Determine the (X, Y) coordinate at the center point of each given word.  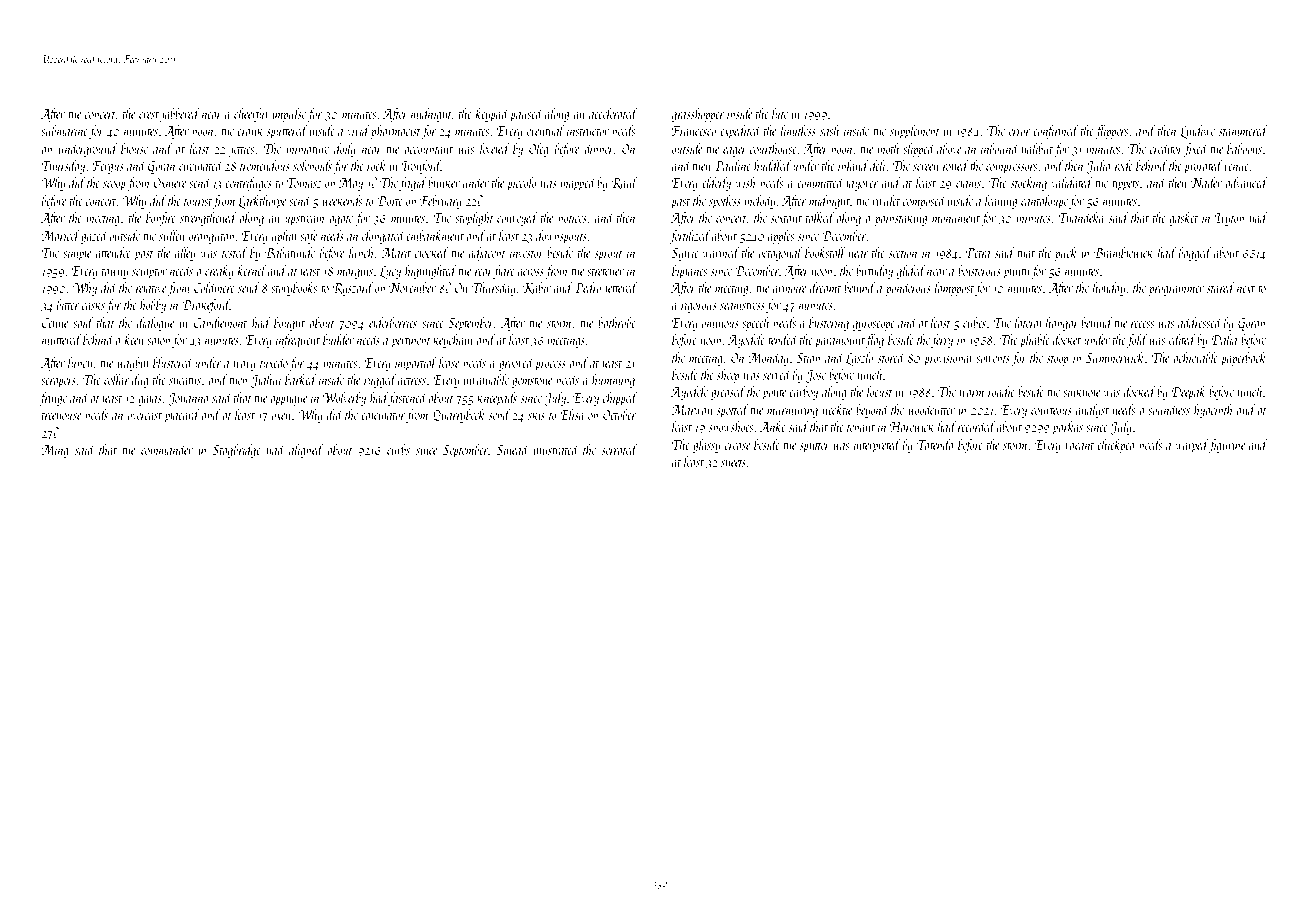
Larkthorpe (262, 202)
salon (158, 339)
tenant (861, 428)
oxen (281, 416)
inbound (1000, 148)
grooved (516, 364)
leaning (1001, 202)
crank (250, 130)
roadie (1001, 391)
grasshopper (698, 115)
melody (759, 202)
